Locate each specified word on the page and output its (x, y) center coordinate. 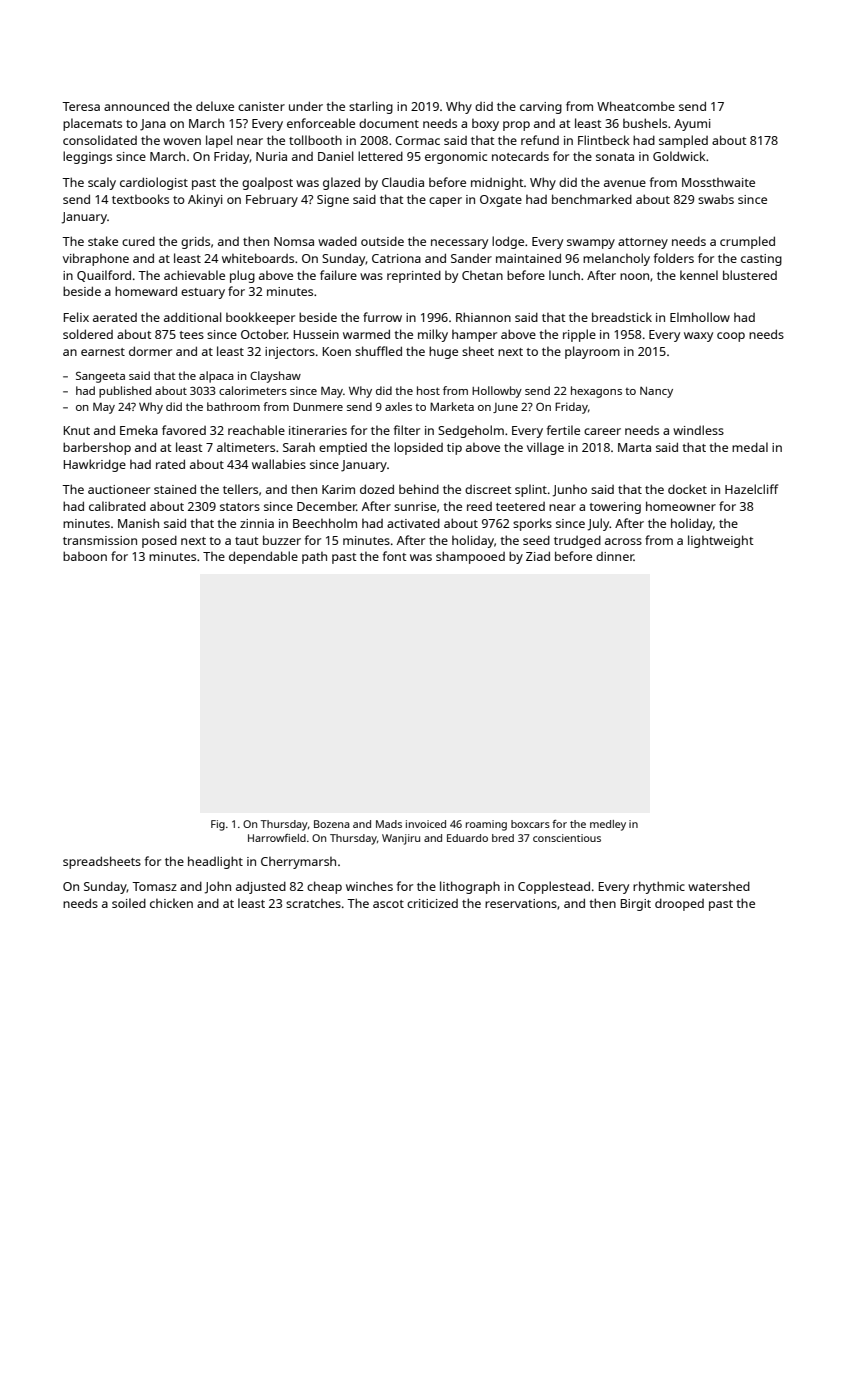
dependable (263, 557)
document (389, 123)
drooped (679, 904)
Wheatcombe (636, 106)
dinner (615, 556)
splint (531, 490)
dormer (150, 351)
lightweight (721, 541)
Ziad (538, 556)
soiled (129, 903)
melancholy (616, 259)
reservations (521, 903)
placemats (92, 124)
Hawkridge (95, 465)
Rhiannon (483, 317)
